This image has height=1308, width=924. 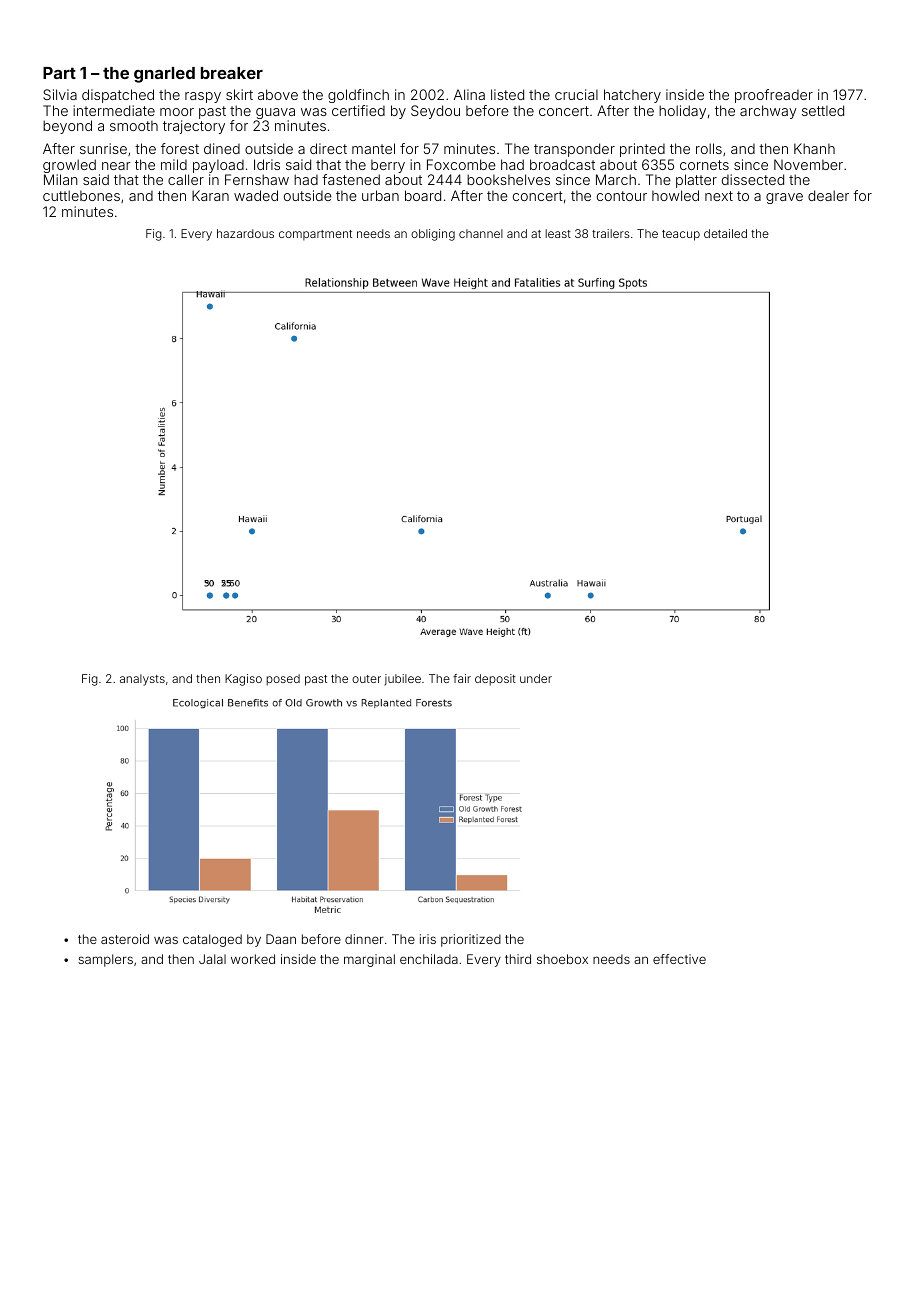 What do you see at coordinates (125, 939) in the image?
I see `asteroid` at bounding box center [125, 939].
